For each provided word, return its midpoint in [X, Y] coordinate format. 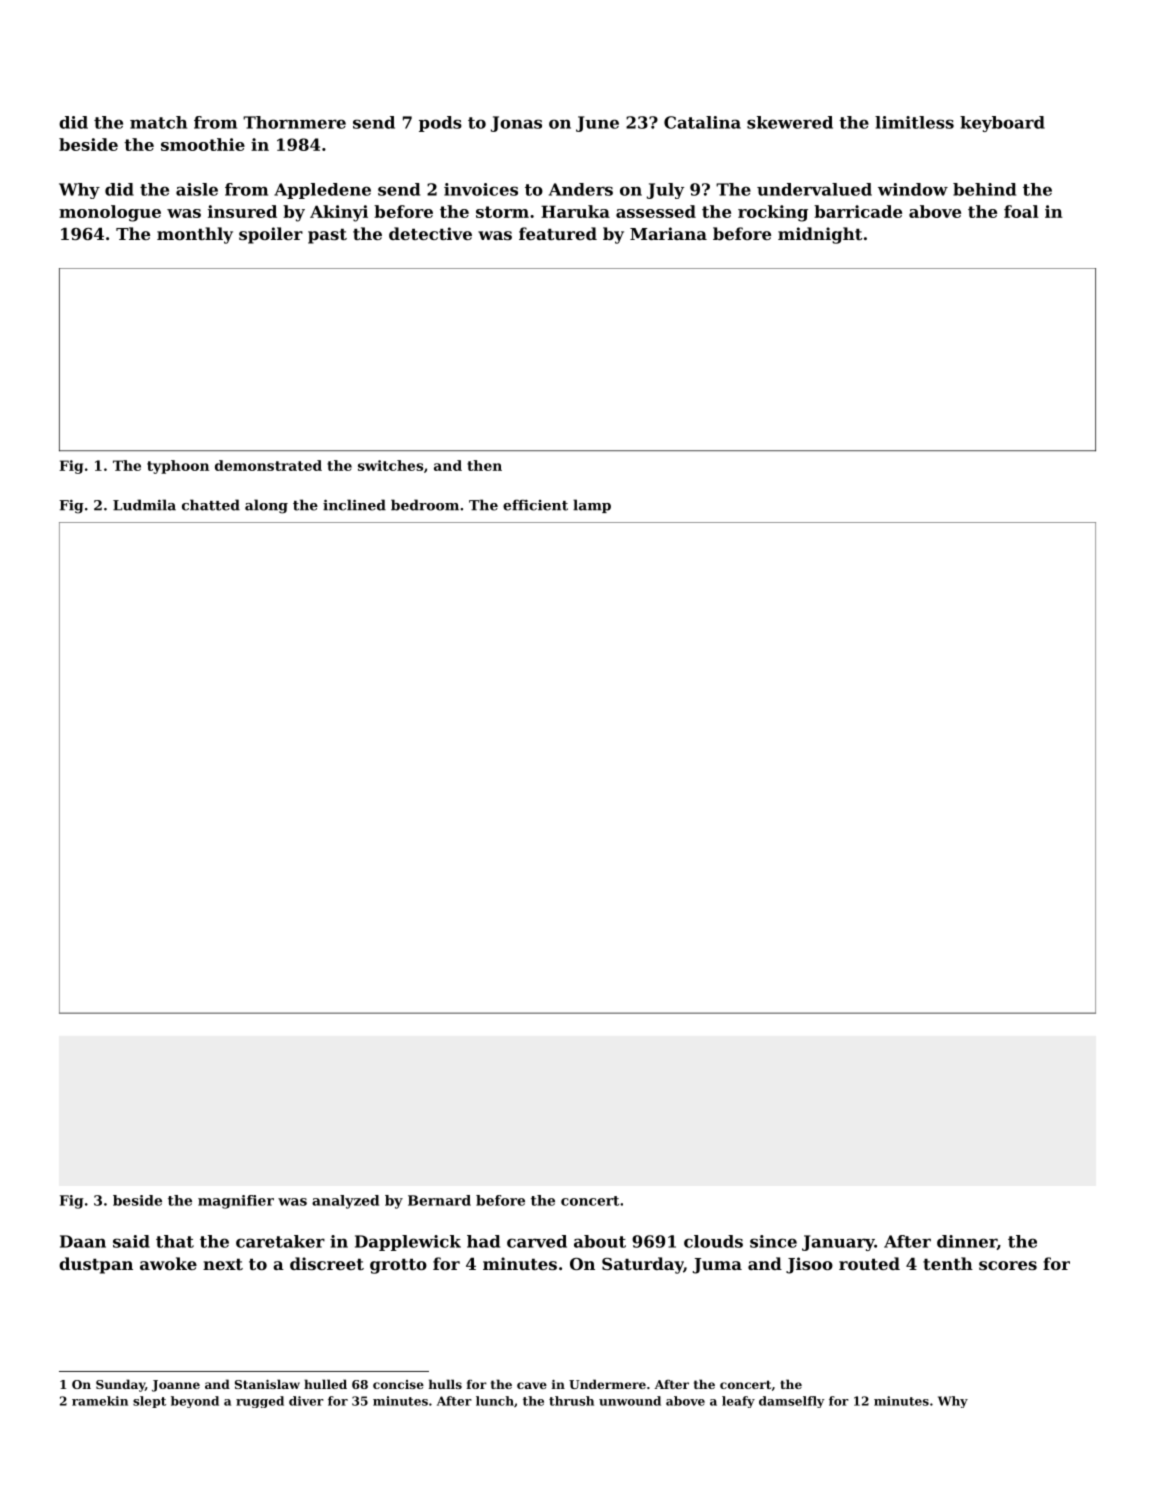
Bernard [439, 1200]
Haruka [575, 211]
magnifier [236, 1202]
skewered [790, 122]
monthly [195, 235]
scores [1008, 1265]
